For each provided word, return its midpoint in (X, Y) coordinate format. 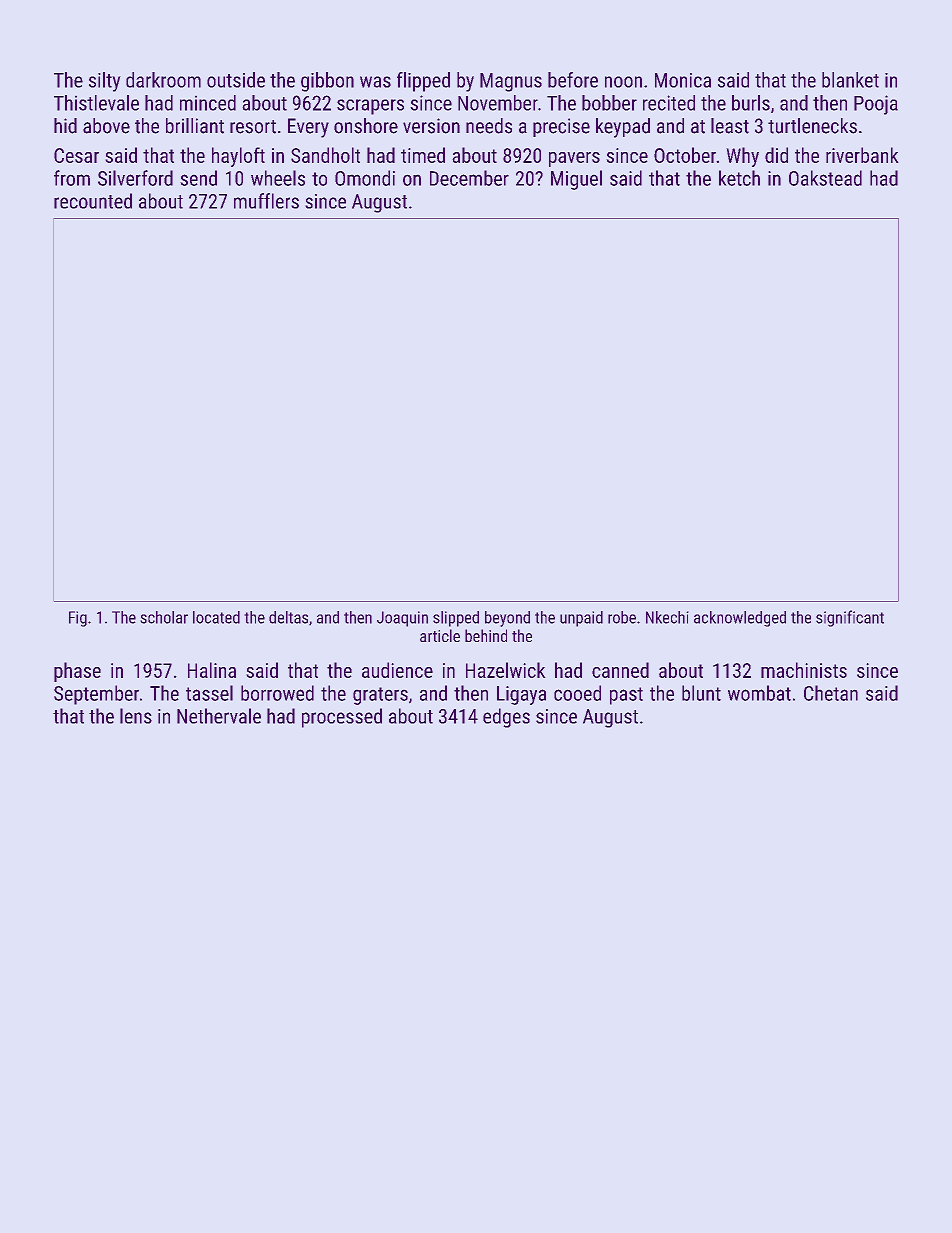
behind (486, 635)
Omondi (365, 178)
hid (65, 126)
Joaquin (402, 619)
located (216, 617)
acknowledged (740, 619)
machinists (804, 670)
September (96, 695)
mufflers (266, 201)
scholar (164, 617)
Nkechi (667, 617)
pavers (574, 159)
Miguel (576, 180)
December (469, 178)
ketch (739, 178)
